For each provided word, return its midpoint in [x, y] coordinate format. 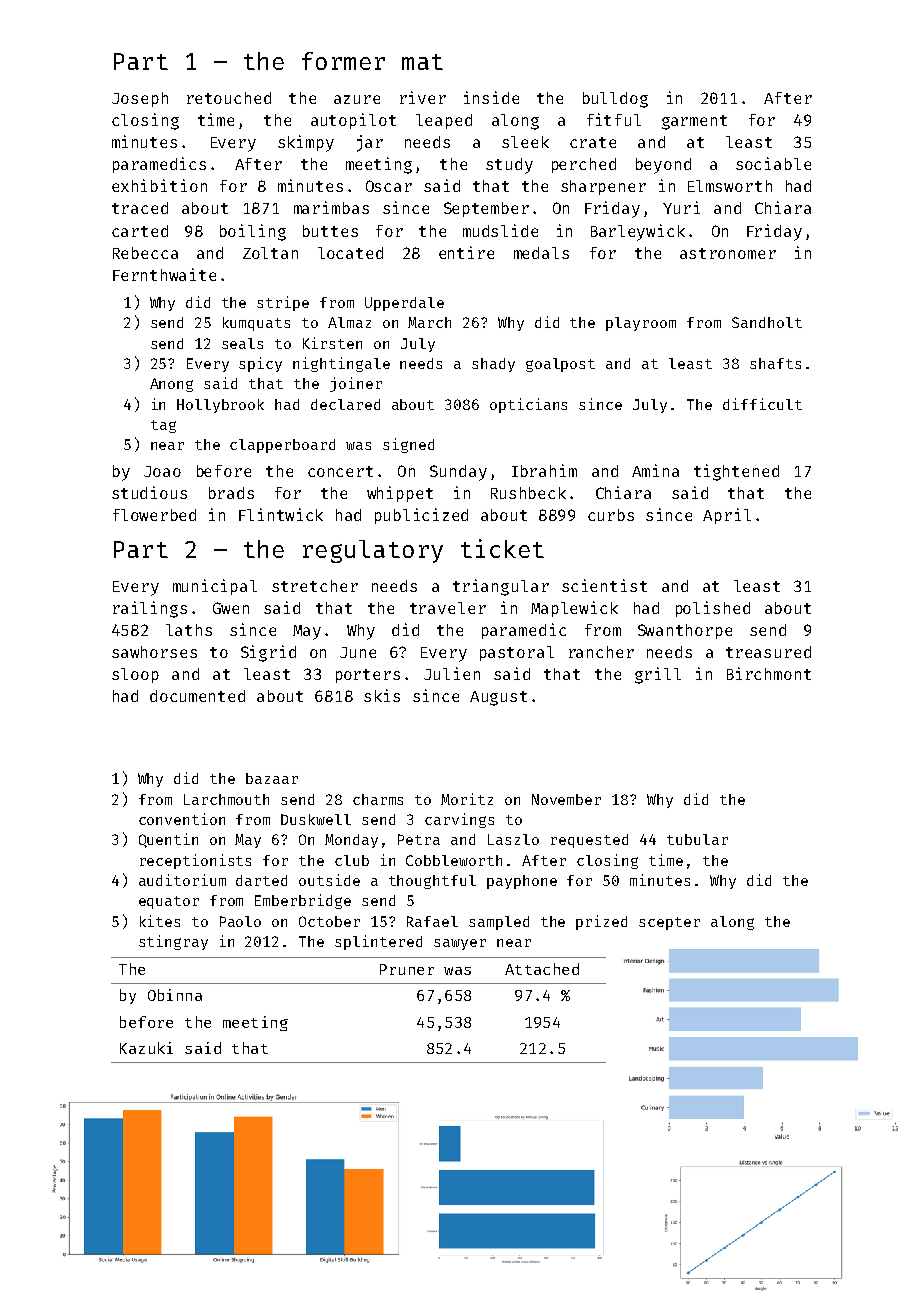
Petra [419, 839]
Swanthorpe [685, 631]
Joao [162, 471]
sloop [135, 675]
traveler [448, 608]
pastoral [517, 653]
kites [160, 921]
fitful [614, 119]
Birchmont [769, 673]
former [343, 61]
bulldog [615, 100]
